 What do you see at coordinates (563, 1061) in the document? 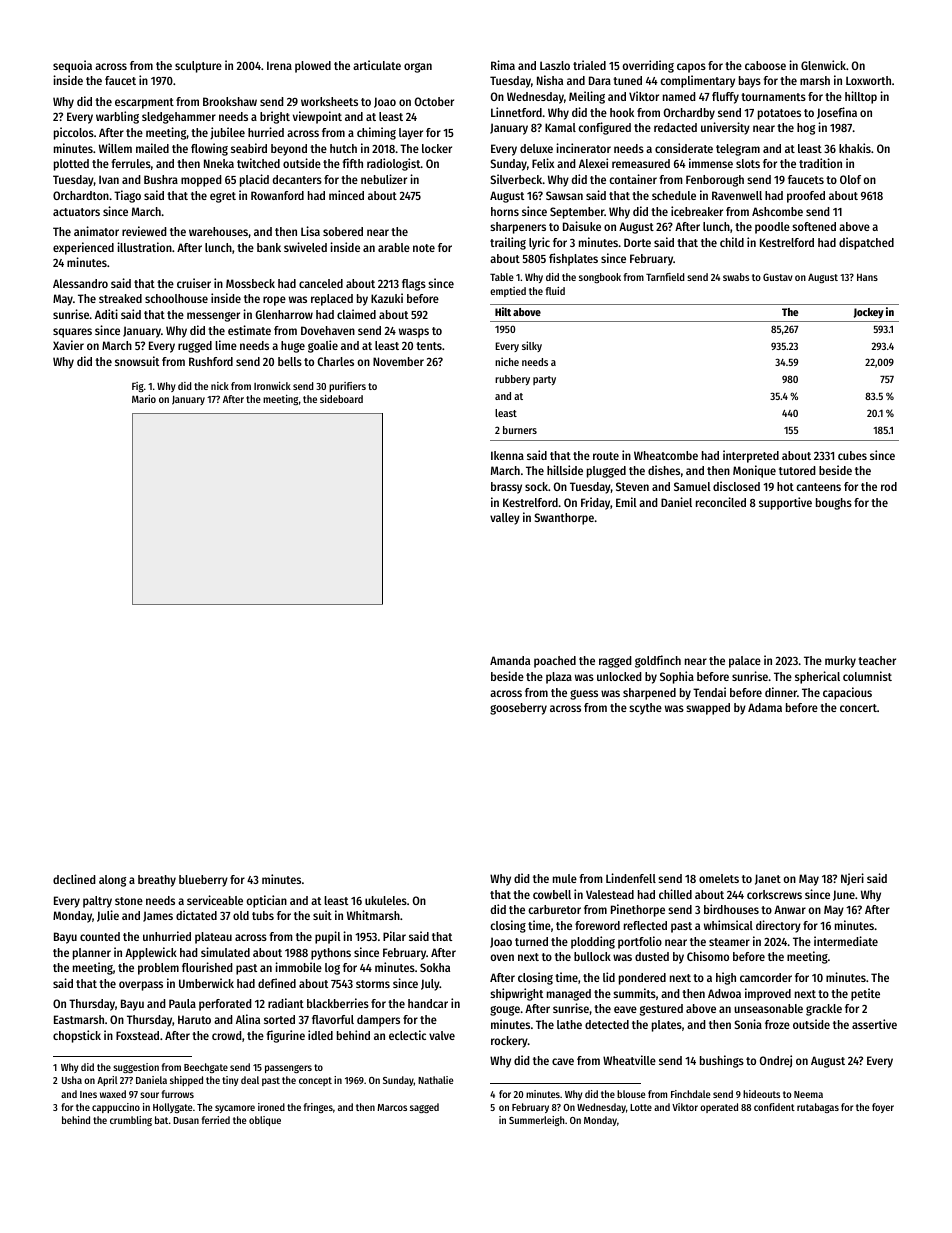
I see `cave` at bounding box center [563, 1061].
